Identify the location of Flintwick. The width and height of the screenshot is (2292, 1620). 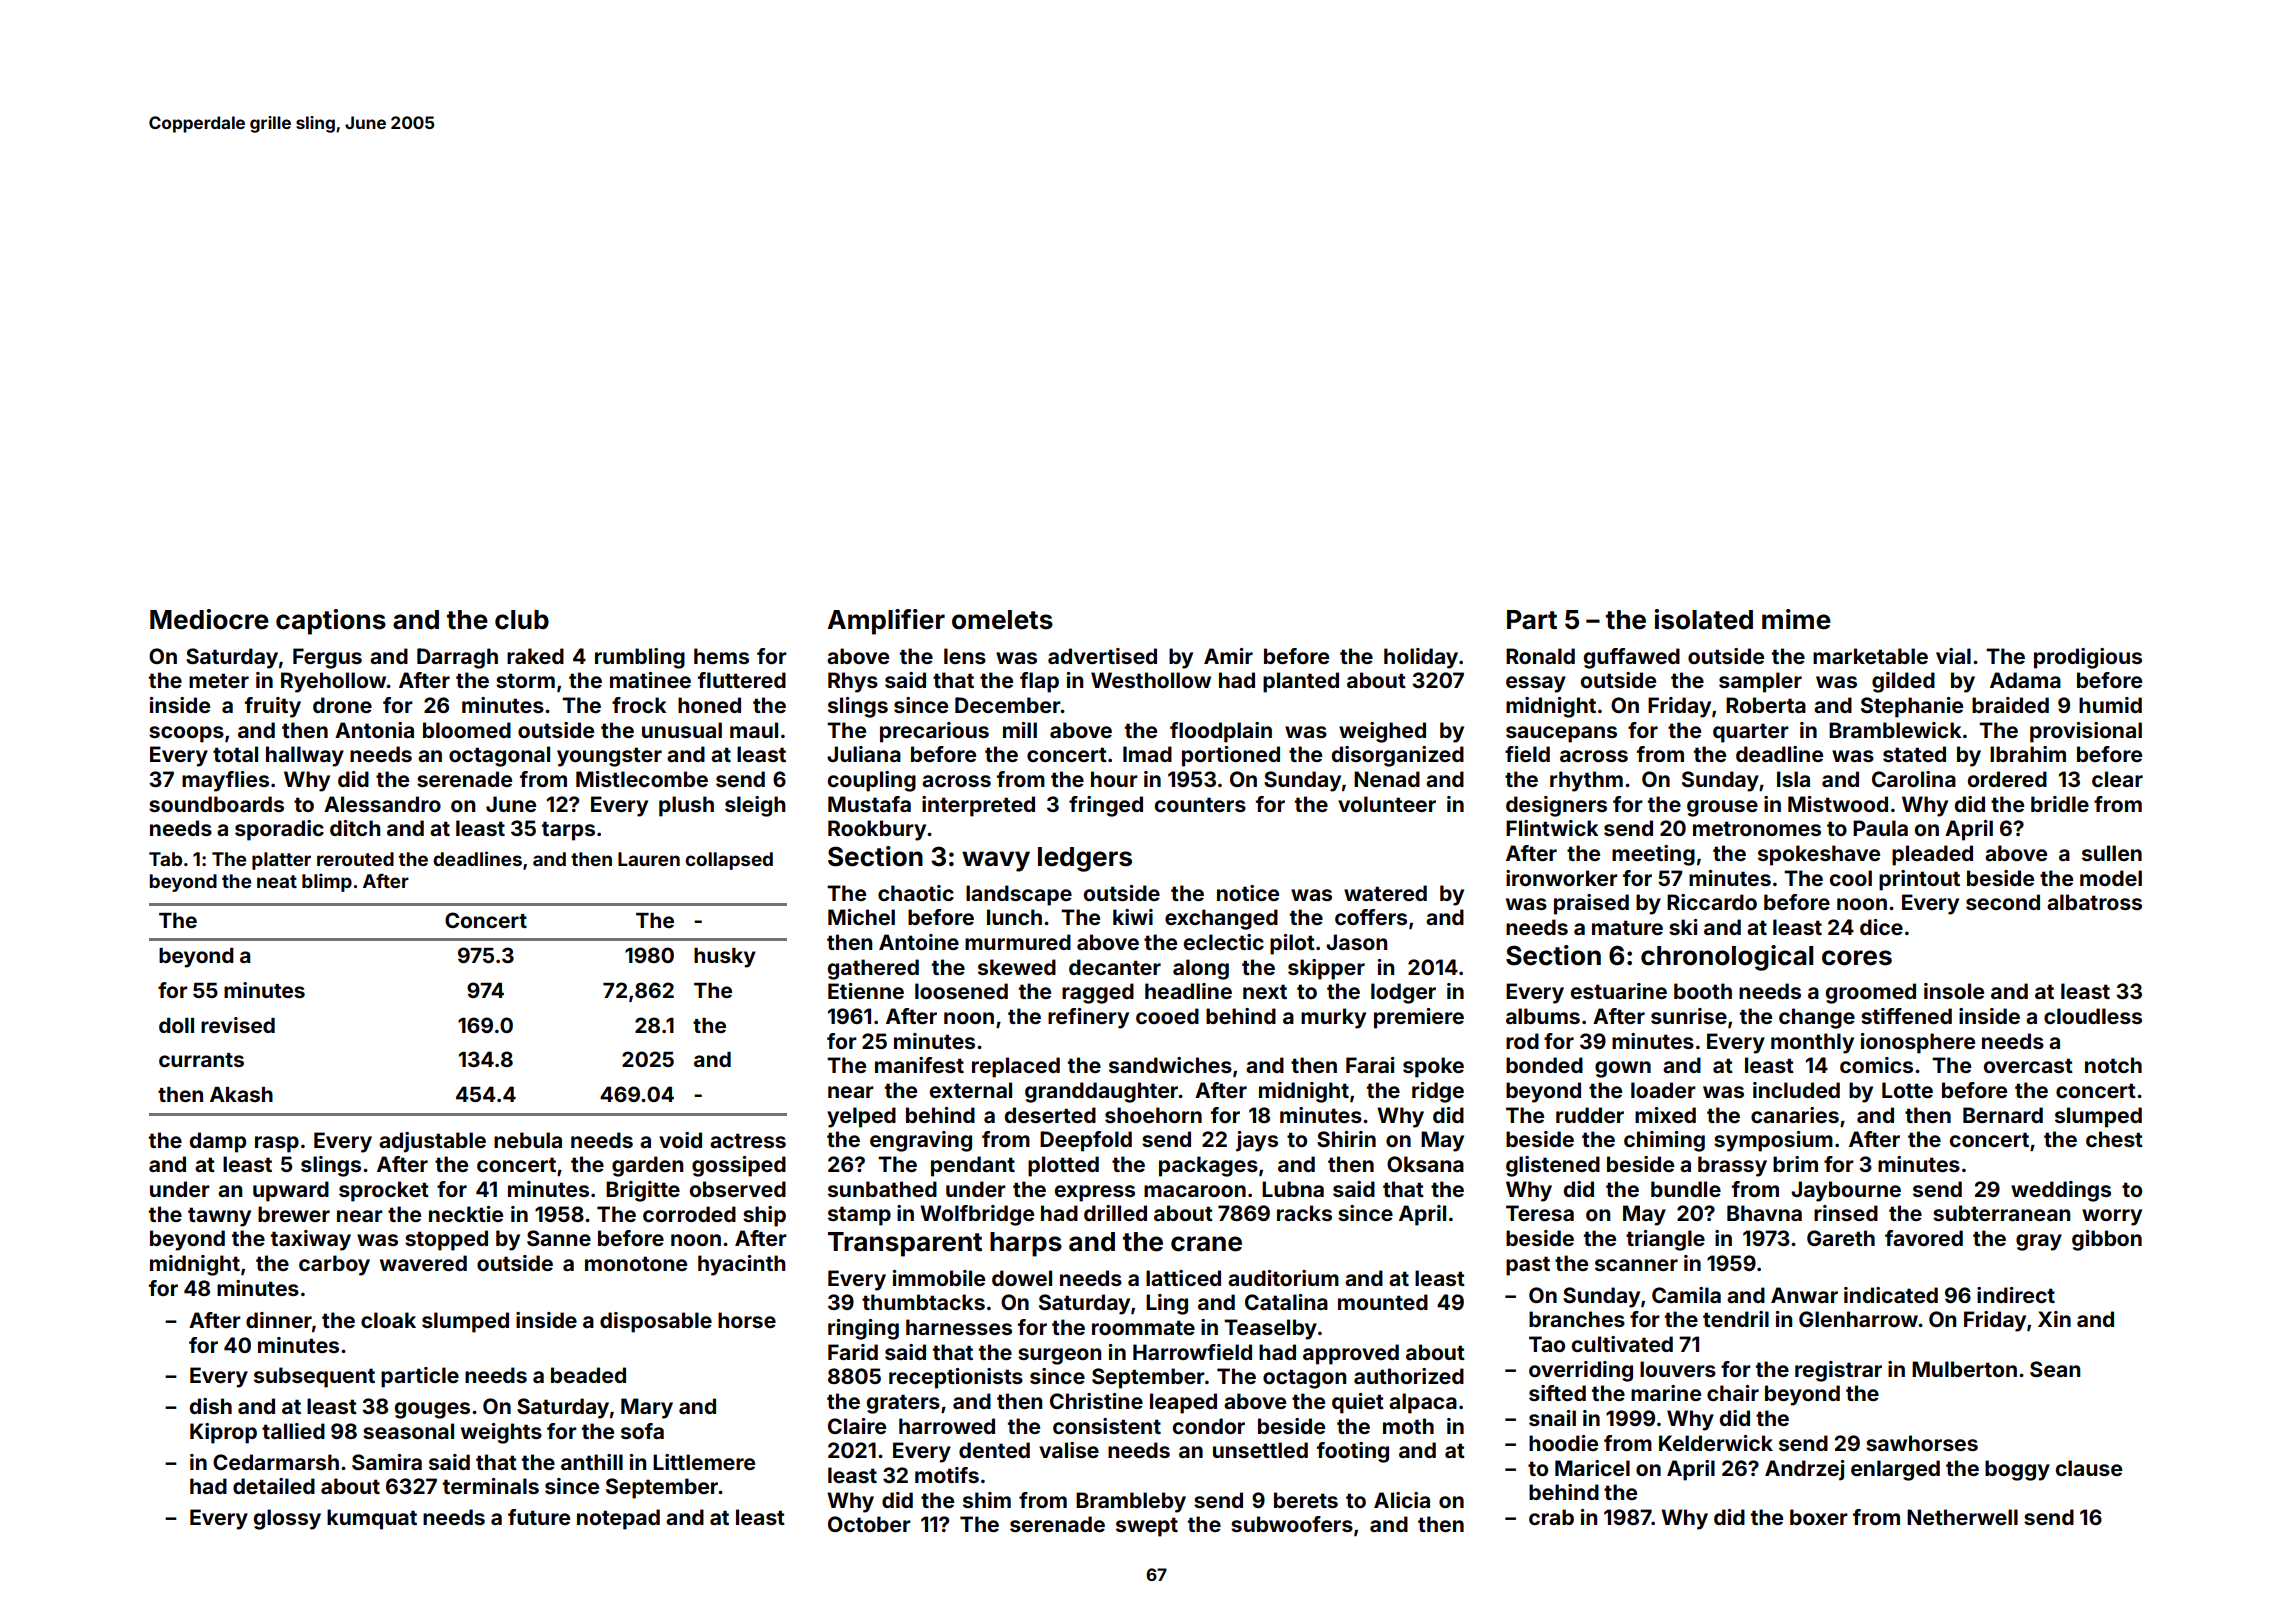
(1552, 828).
